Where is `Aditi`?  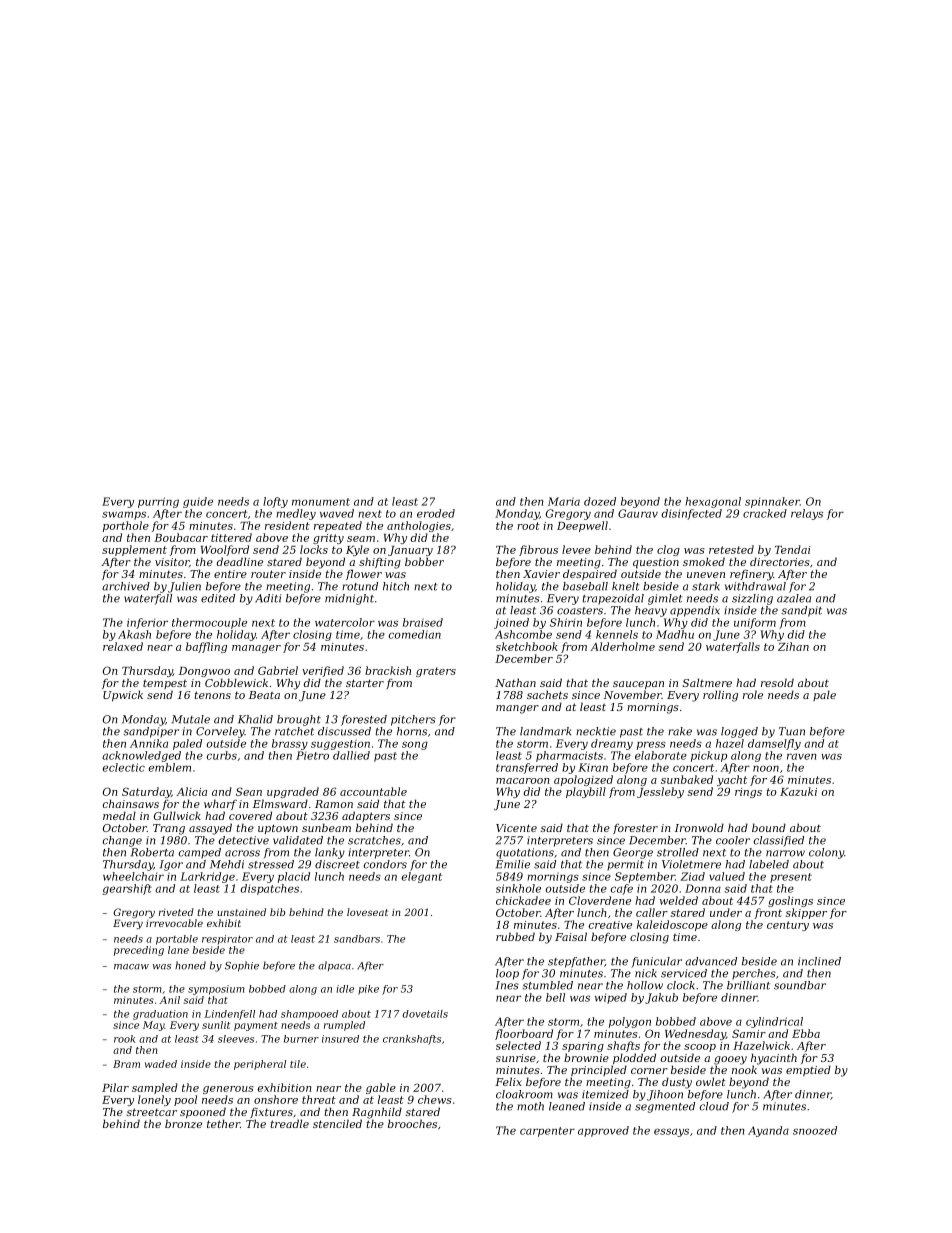
Aditi is located at coordinates (268, 598).
